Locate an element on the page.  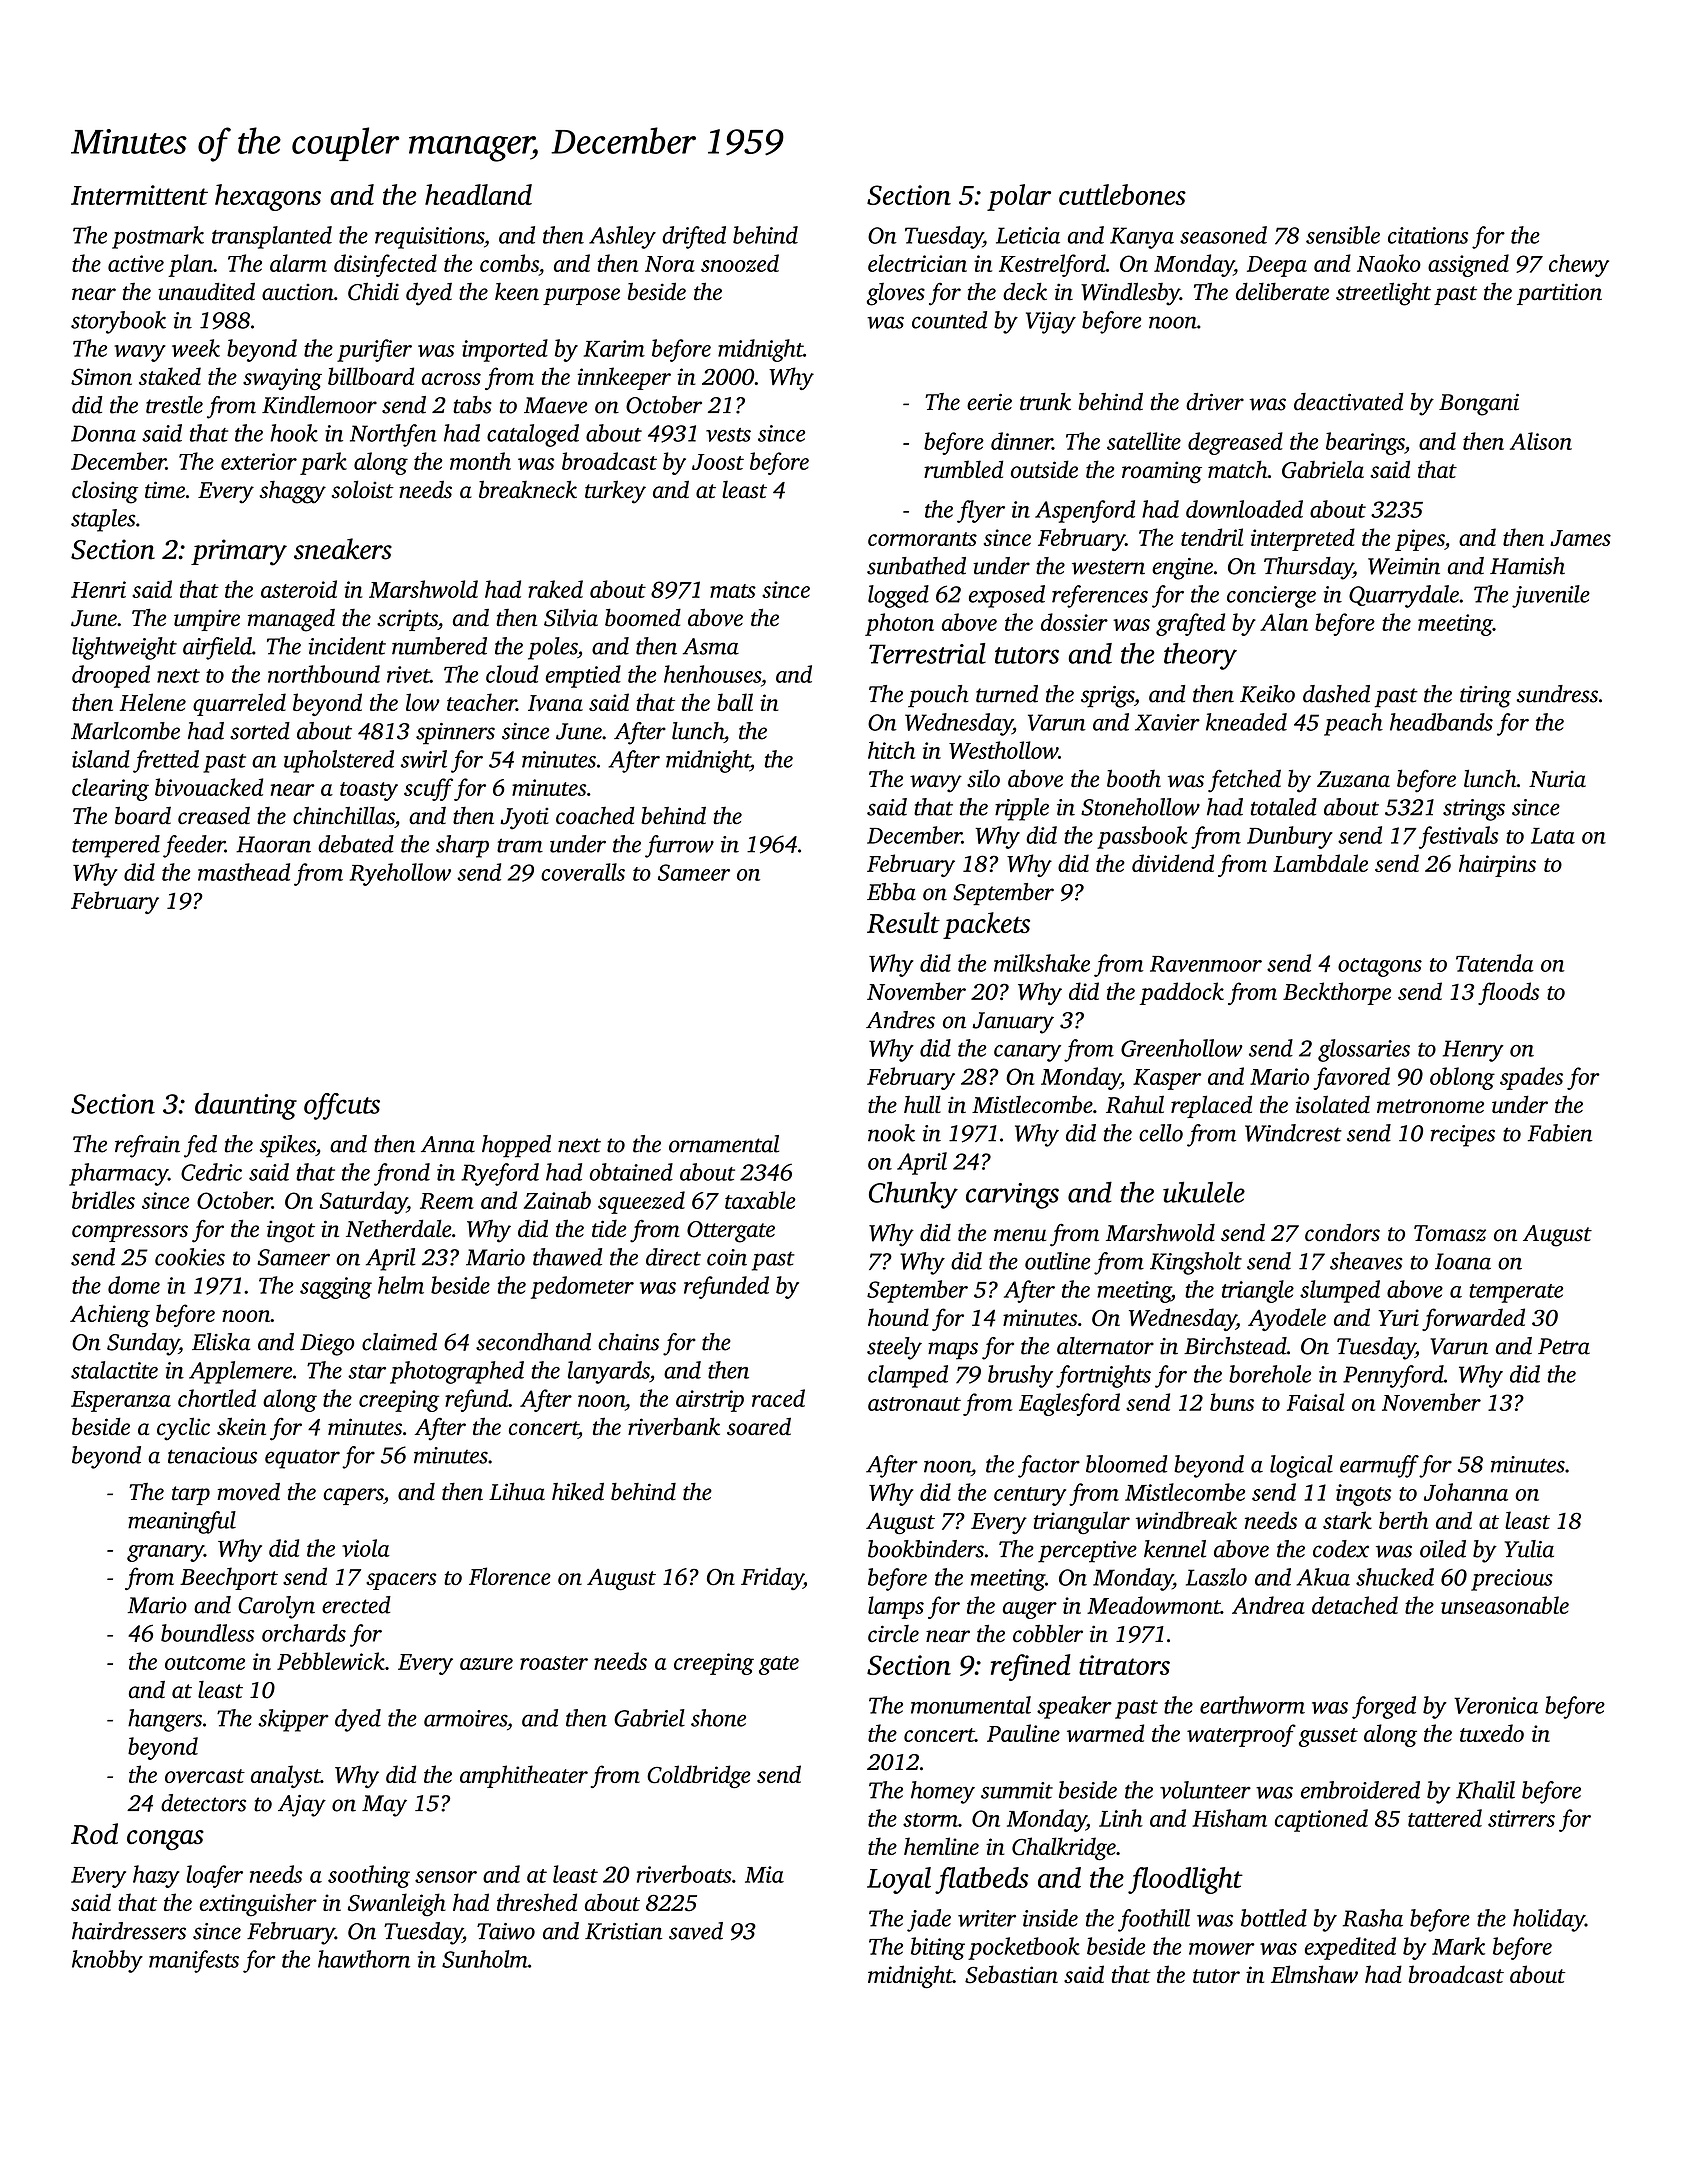
auger is located at coordinates (1030, 1610).
